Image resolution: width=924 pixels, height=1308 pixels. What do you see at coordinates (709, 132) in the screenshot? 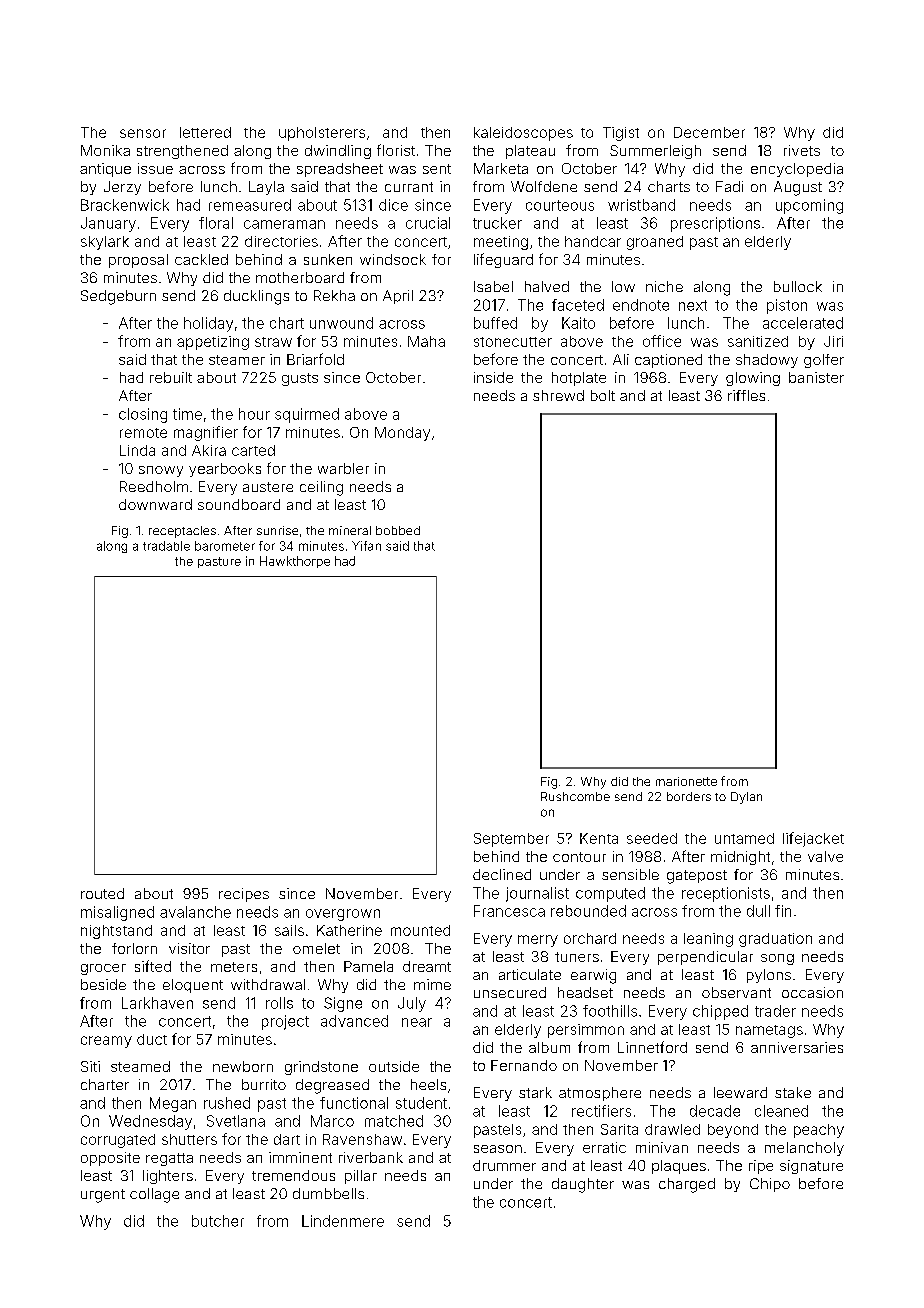
I see `December` at bounding box center [709, 132].
